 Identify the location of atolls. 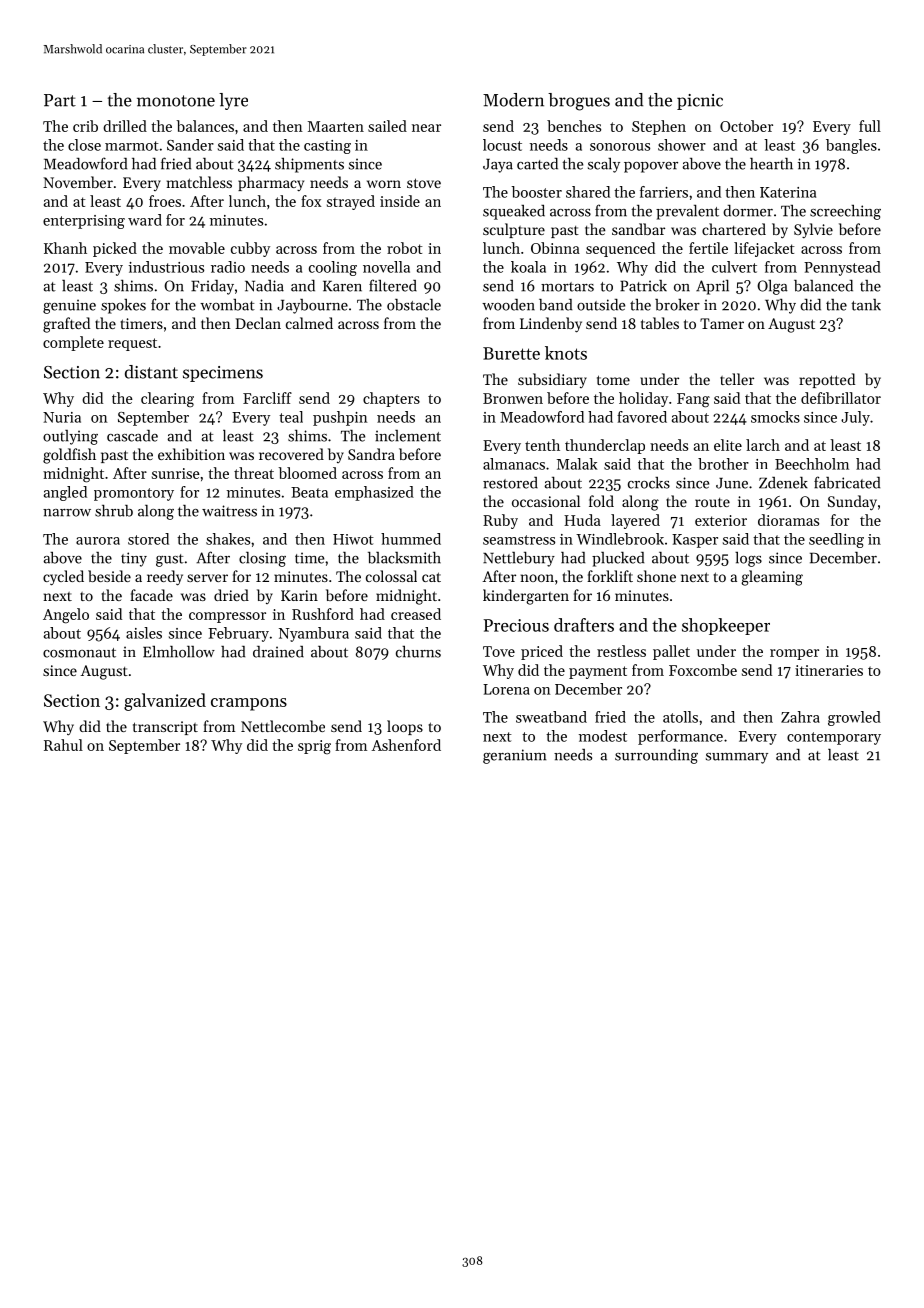
(680, 717).
